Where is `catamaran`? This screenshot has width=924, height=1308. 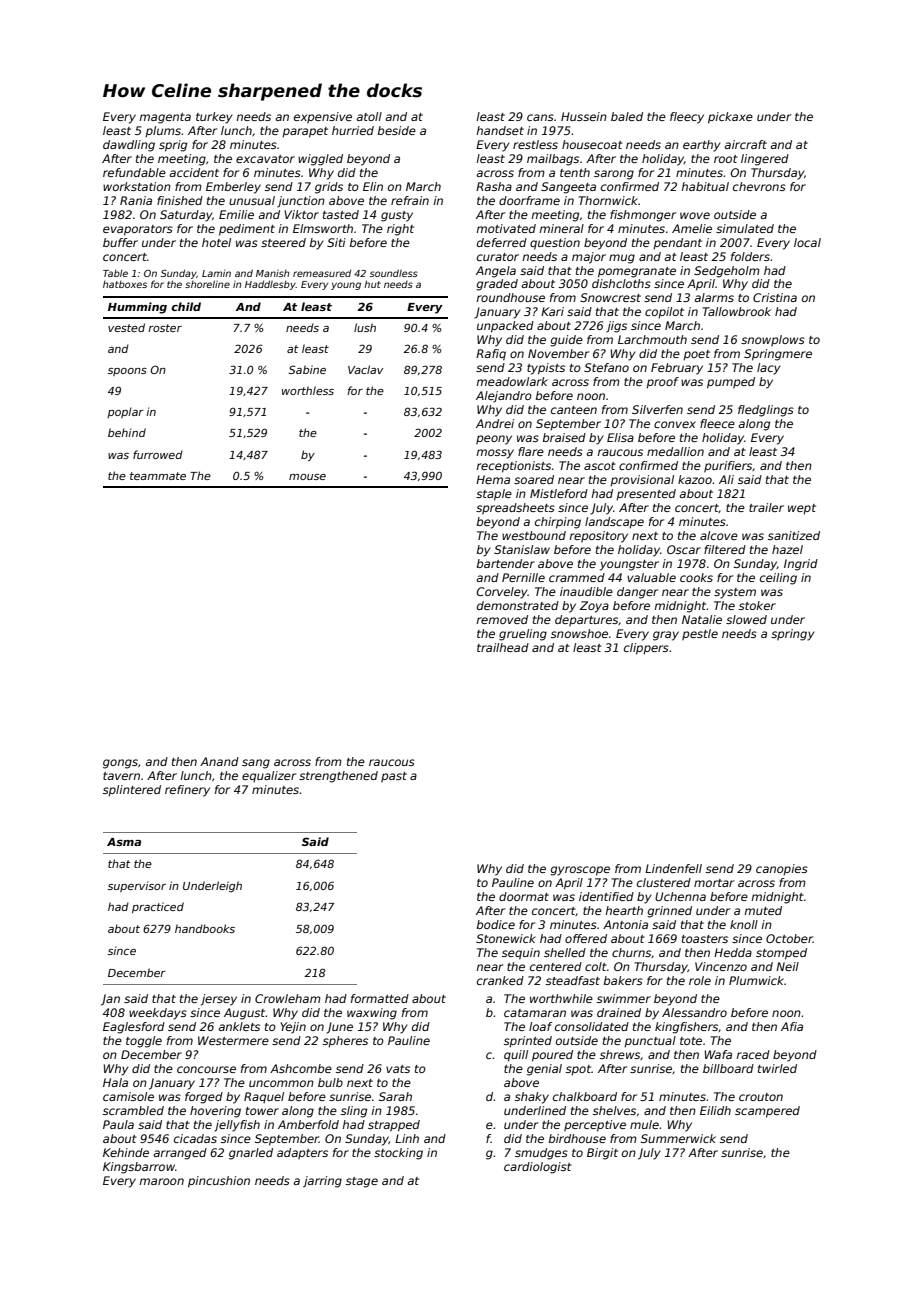
catamaran is located at coordinates (535, 1013).
